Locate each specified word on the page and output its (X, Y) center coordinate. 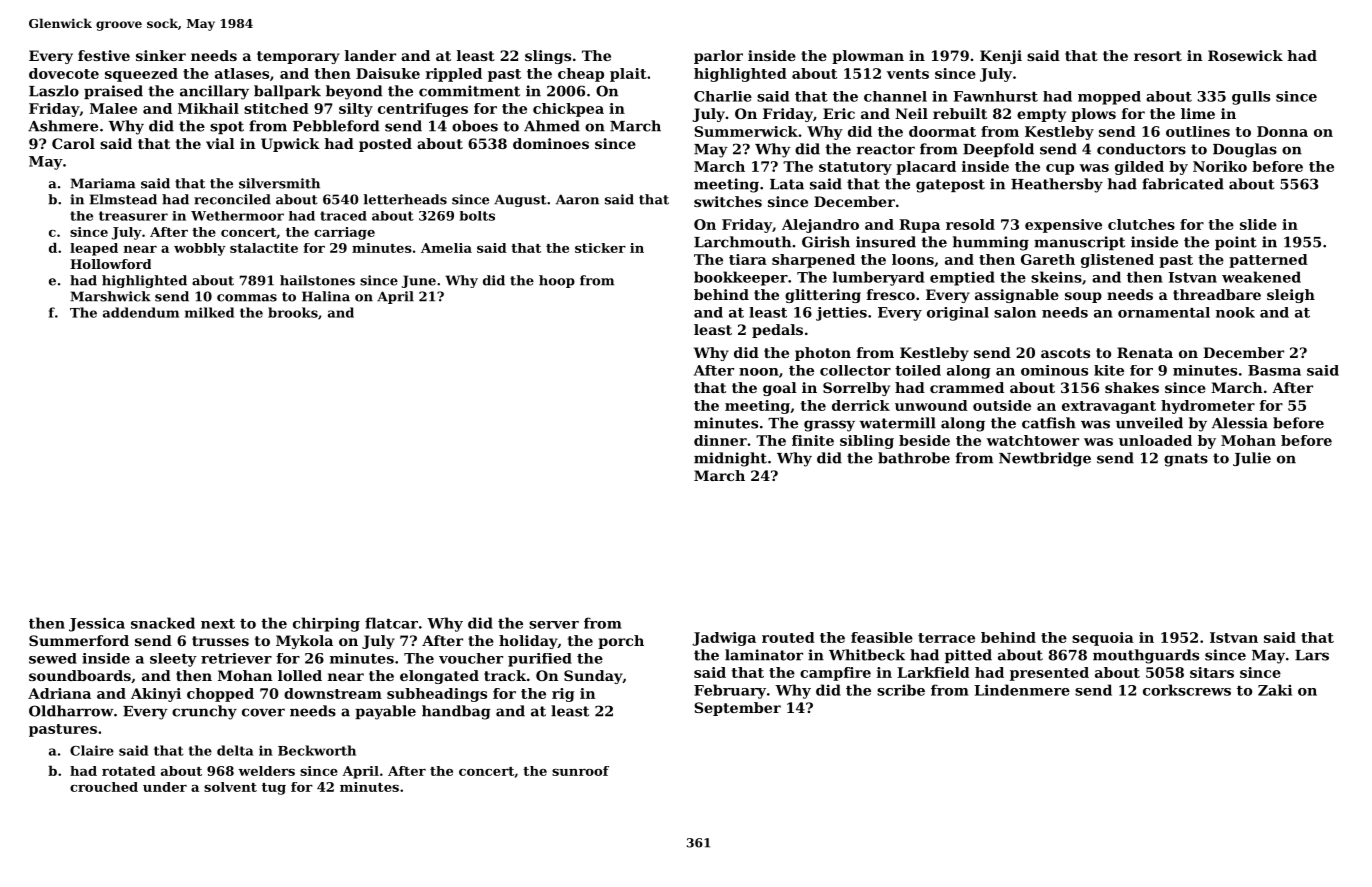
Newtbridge (1045, 459)
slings (548, 57)
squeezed (141, 75)
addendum (141, 312)
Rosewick (1245, 55)
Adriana (59, 693)
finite (813, 440)
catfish (1049, 423)
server (554, 625)
